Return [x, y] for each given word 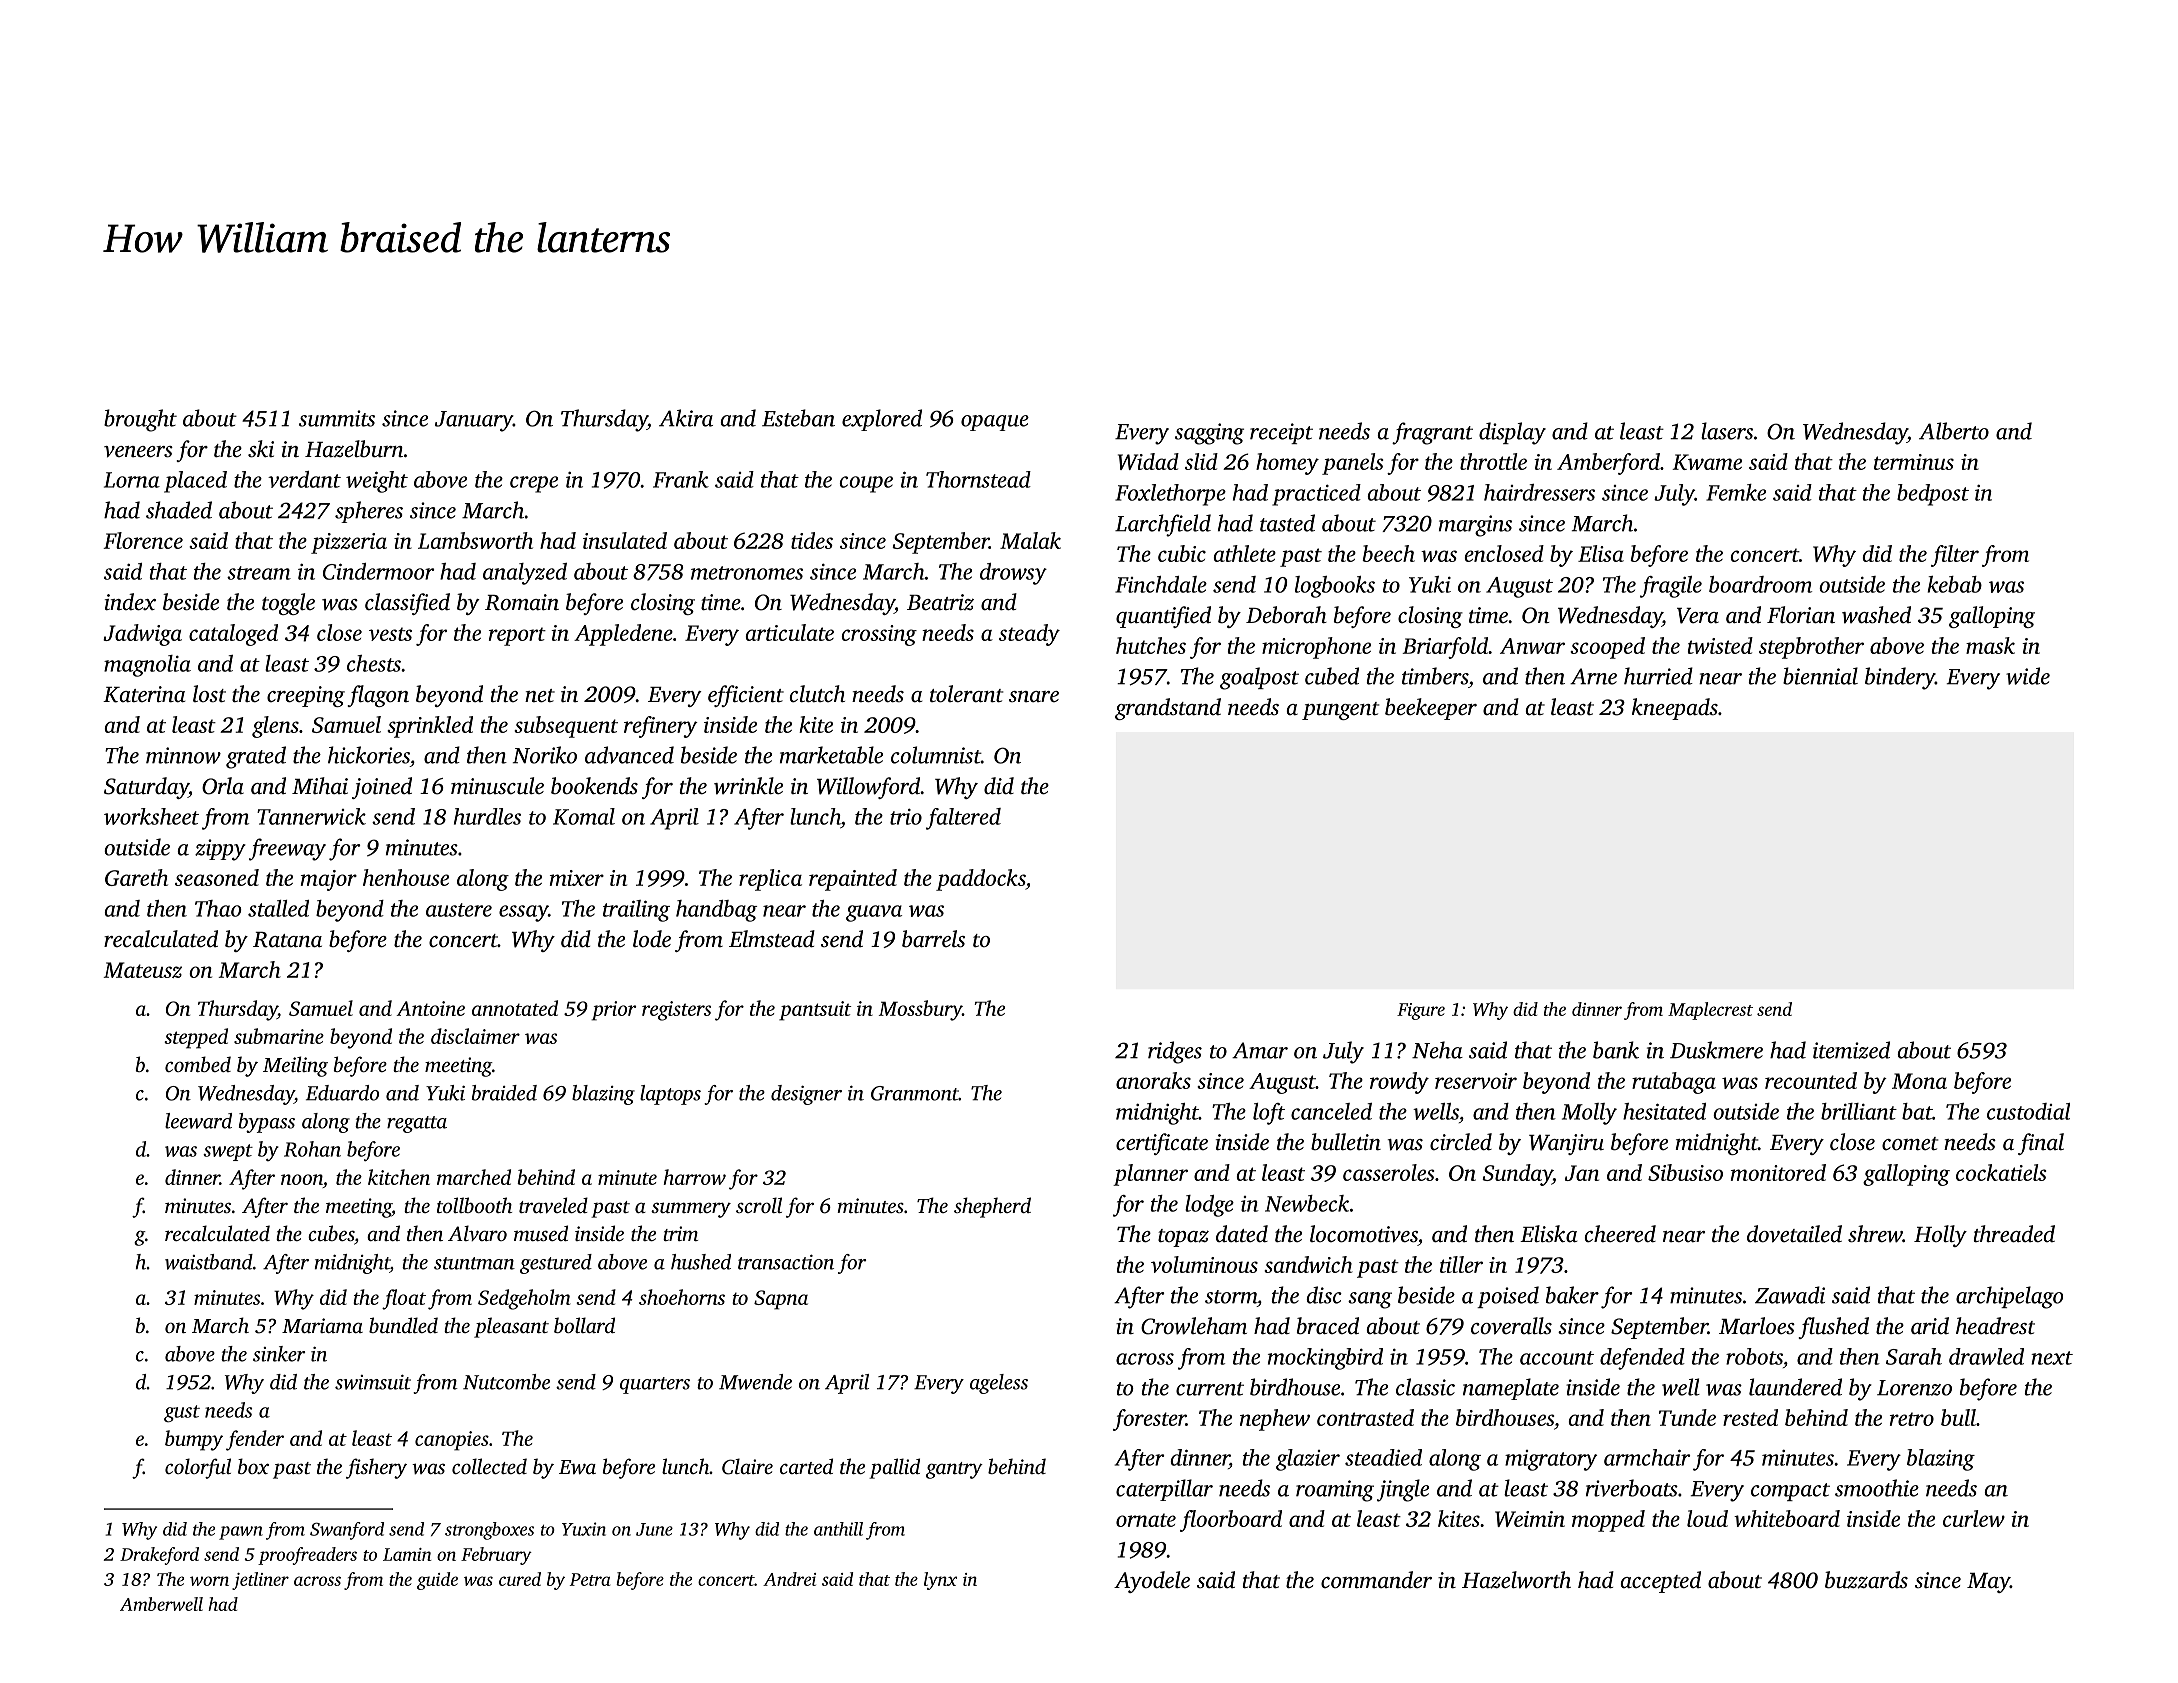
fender [255, 1440]
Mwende [755, 1382]
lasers [1727, 431]
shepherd [992, 1207]
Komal [584, 816]
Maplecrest [1710, 1011]
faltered [963, 819]
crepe [534, 484]
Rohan [312, 1149]
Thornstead [978, 479]
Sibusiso [1685, 1172]
